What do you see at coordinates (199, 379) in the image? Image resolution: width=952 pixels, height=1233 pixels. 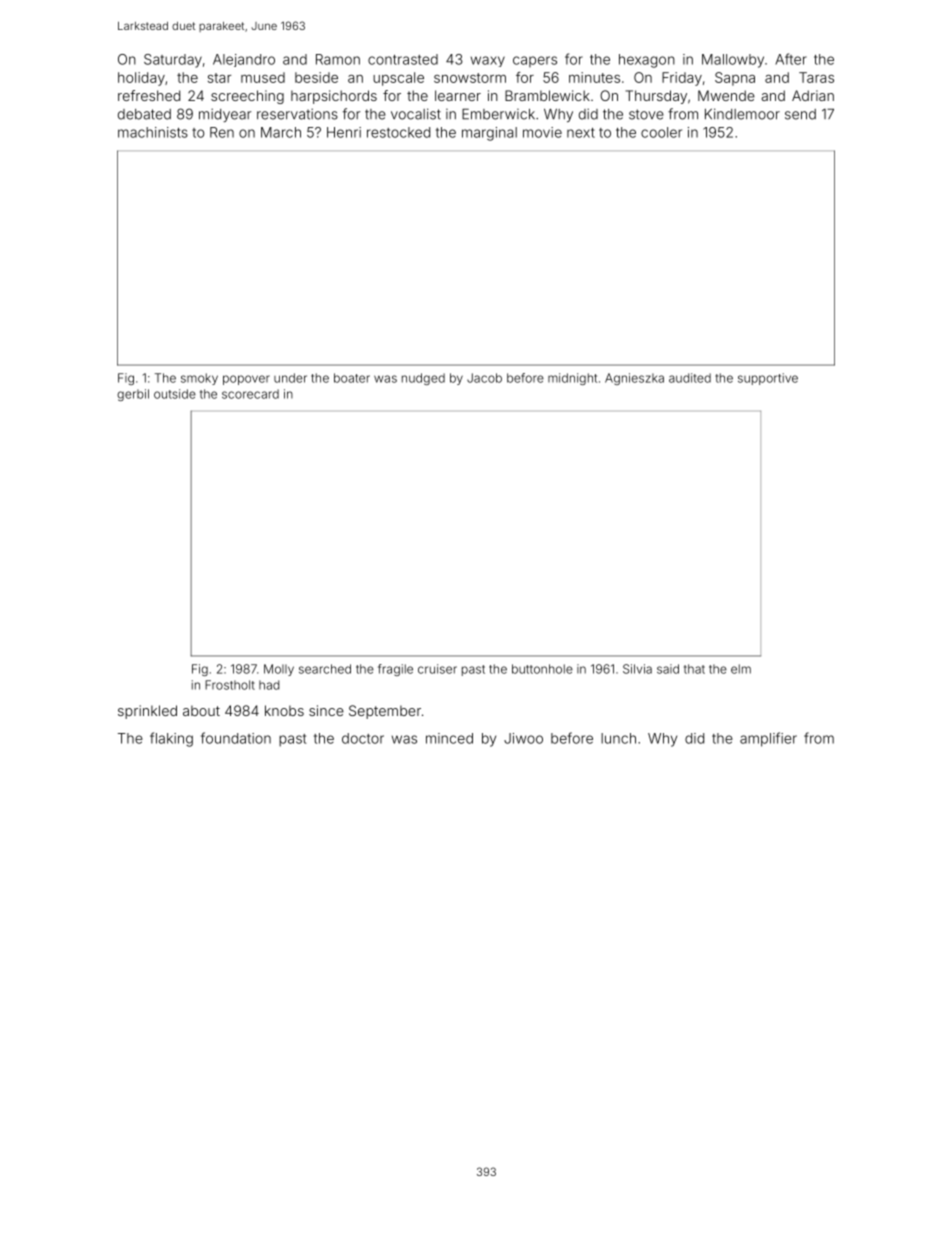 I see `smoky` at bounding box center [199, 379].
